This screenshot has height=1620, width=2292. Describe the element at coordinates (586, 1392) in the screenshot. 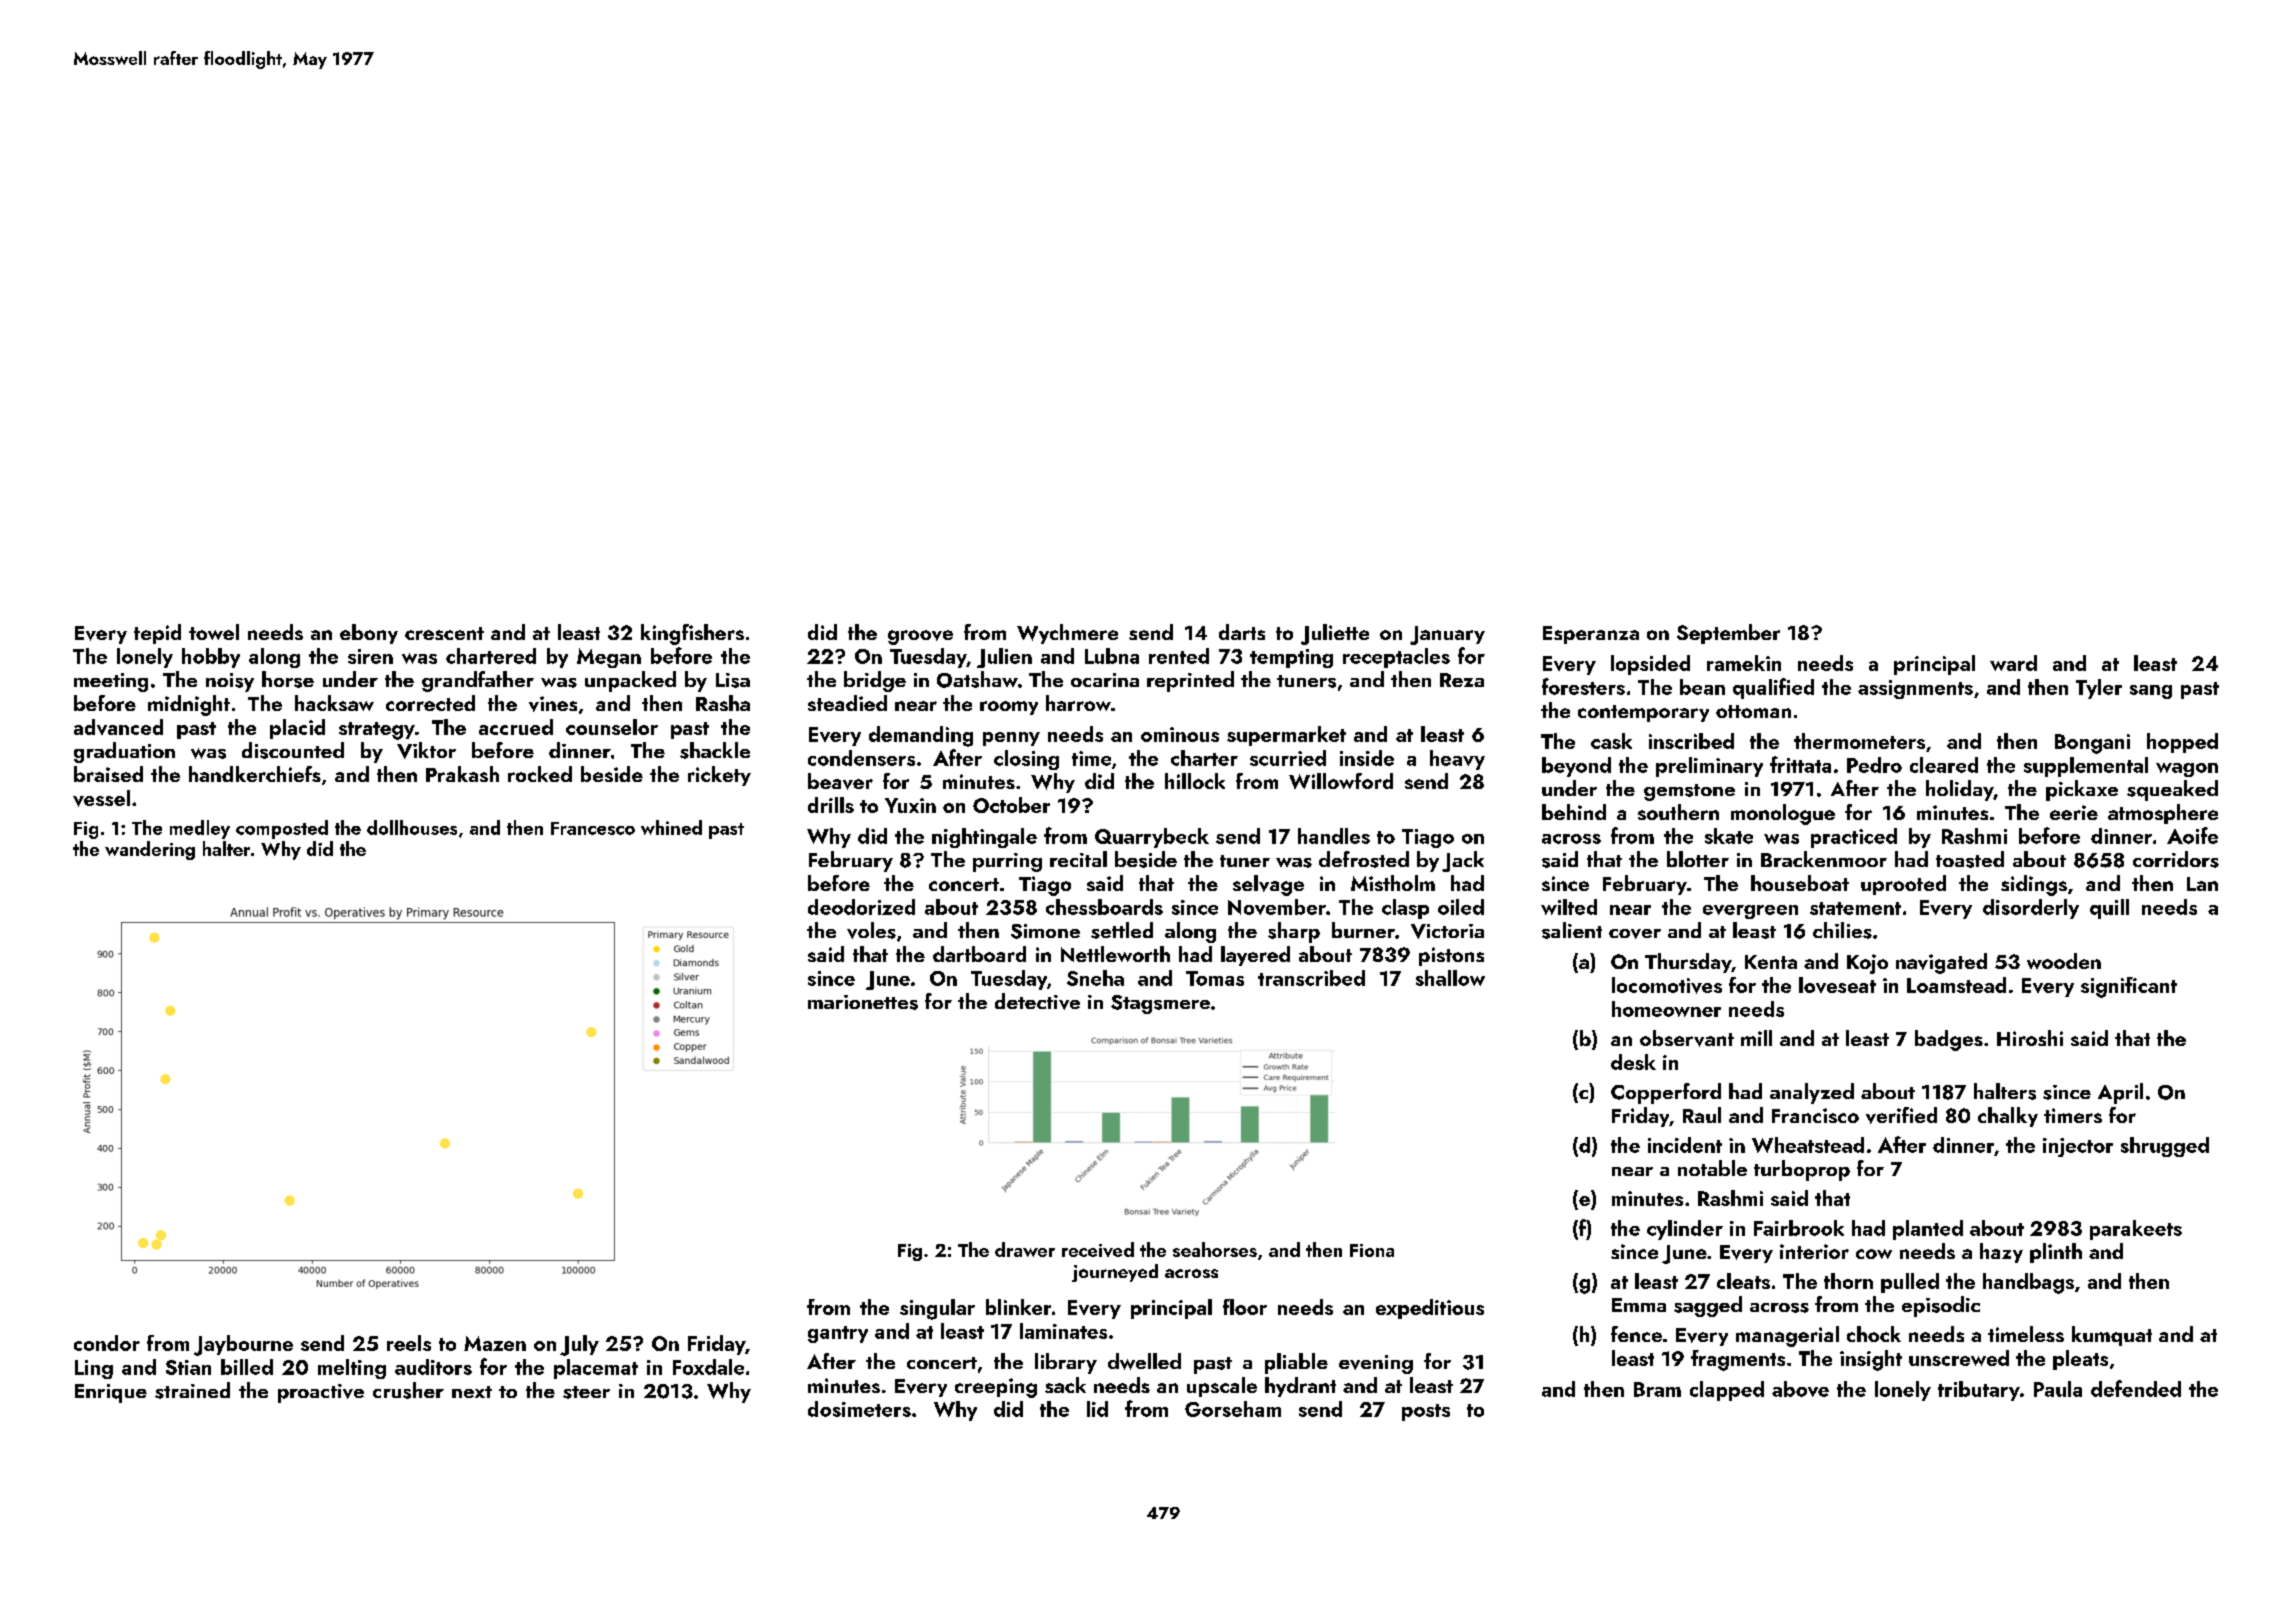

I see `steer` at that location.
